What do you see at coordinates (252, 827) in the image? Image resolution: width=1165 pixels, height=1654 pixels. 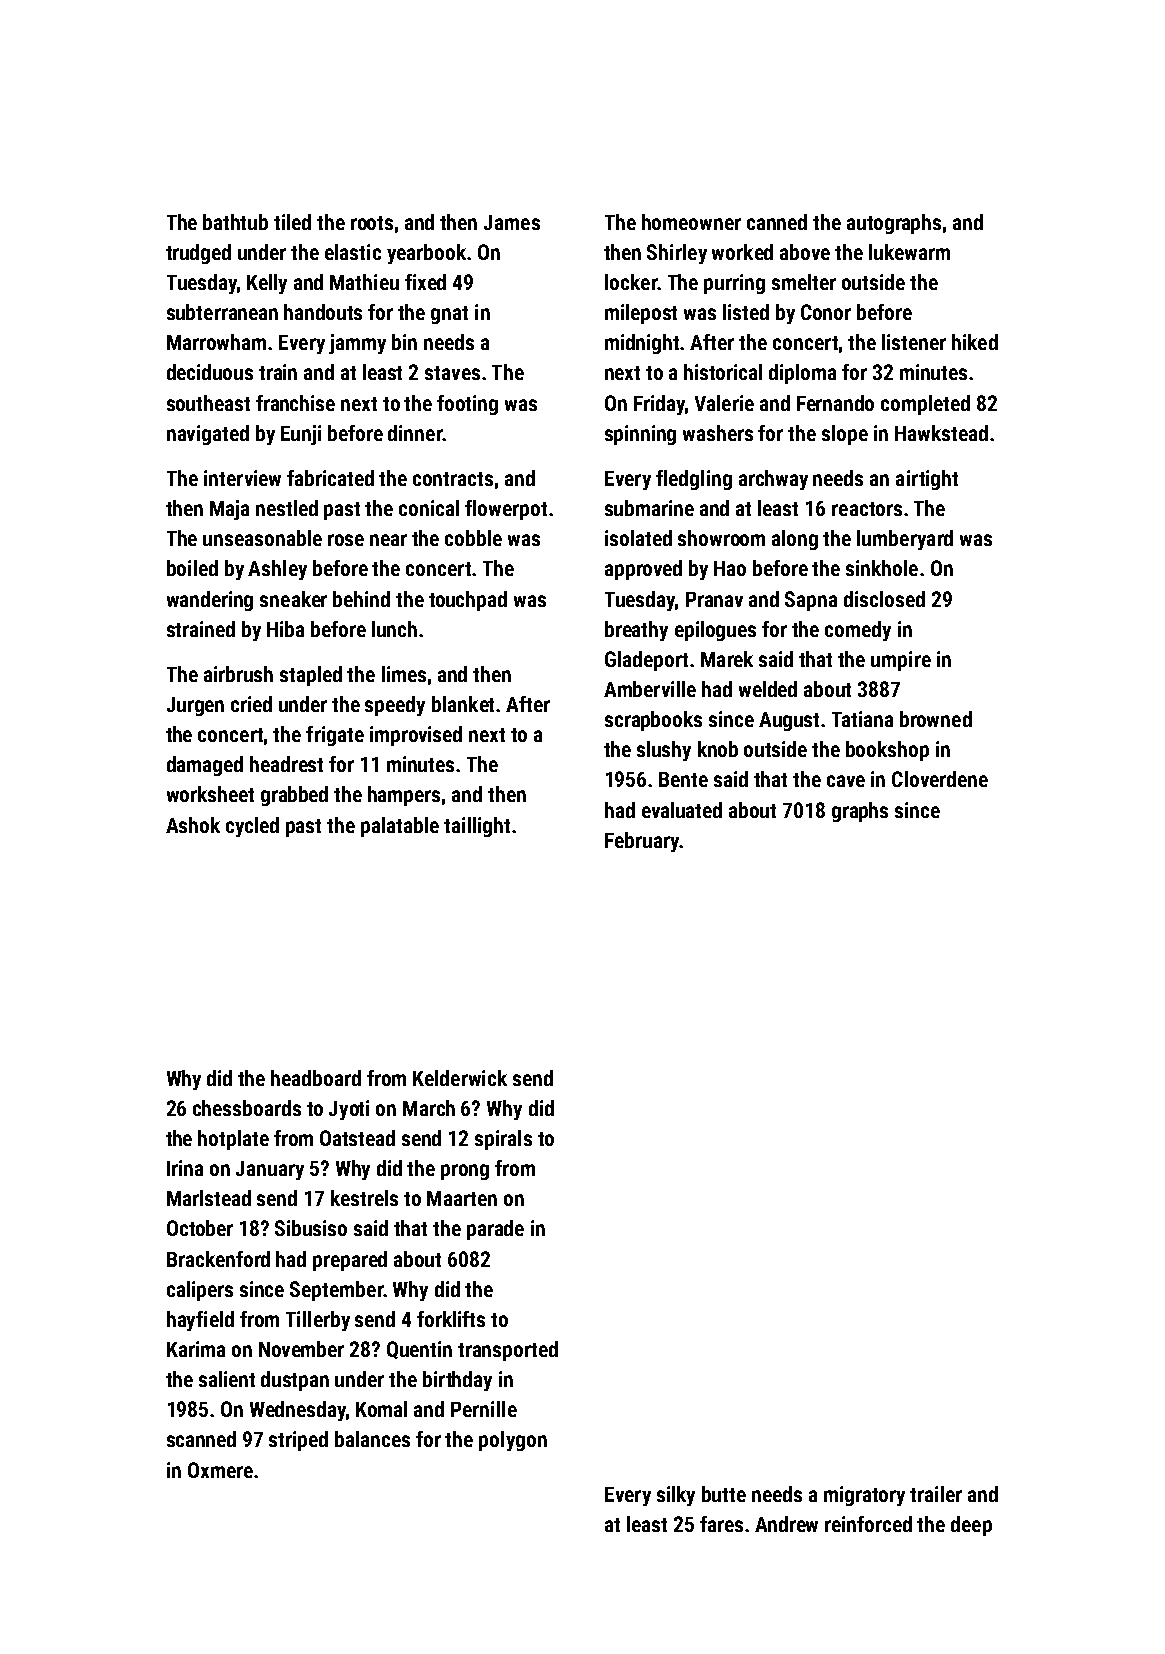 I see `cycled` at bounding box center [252, 827].
